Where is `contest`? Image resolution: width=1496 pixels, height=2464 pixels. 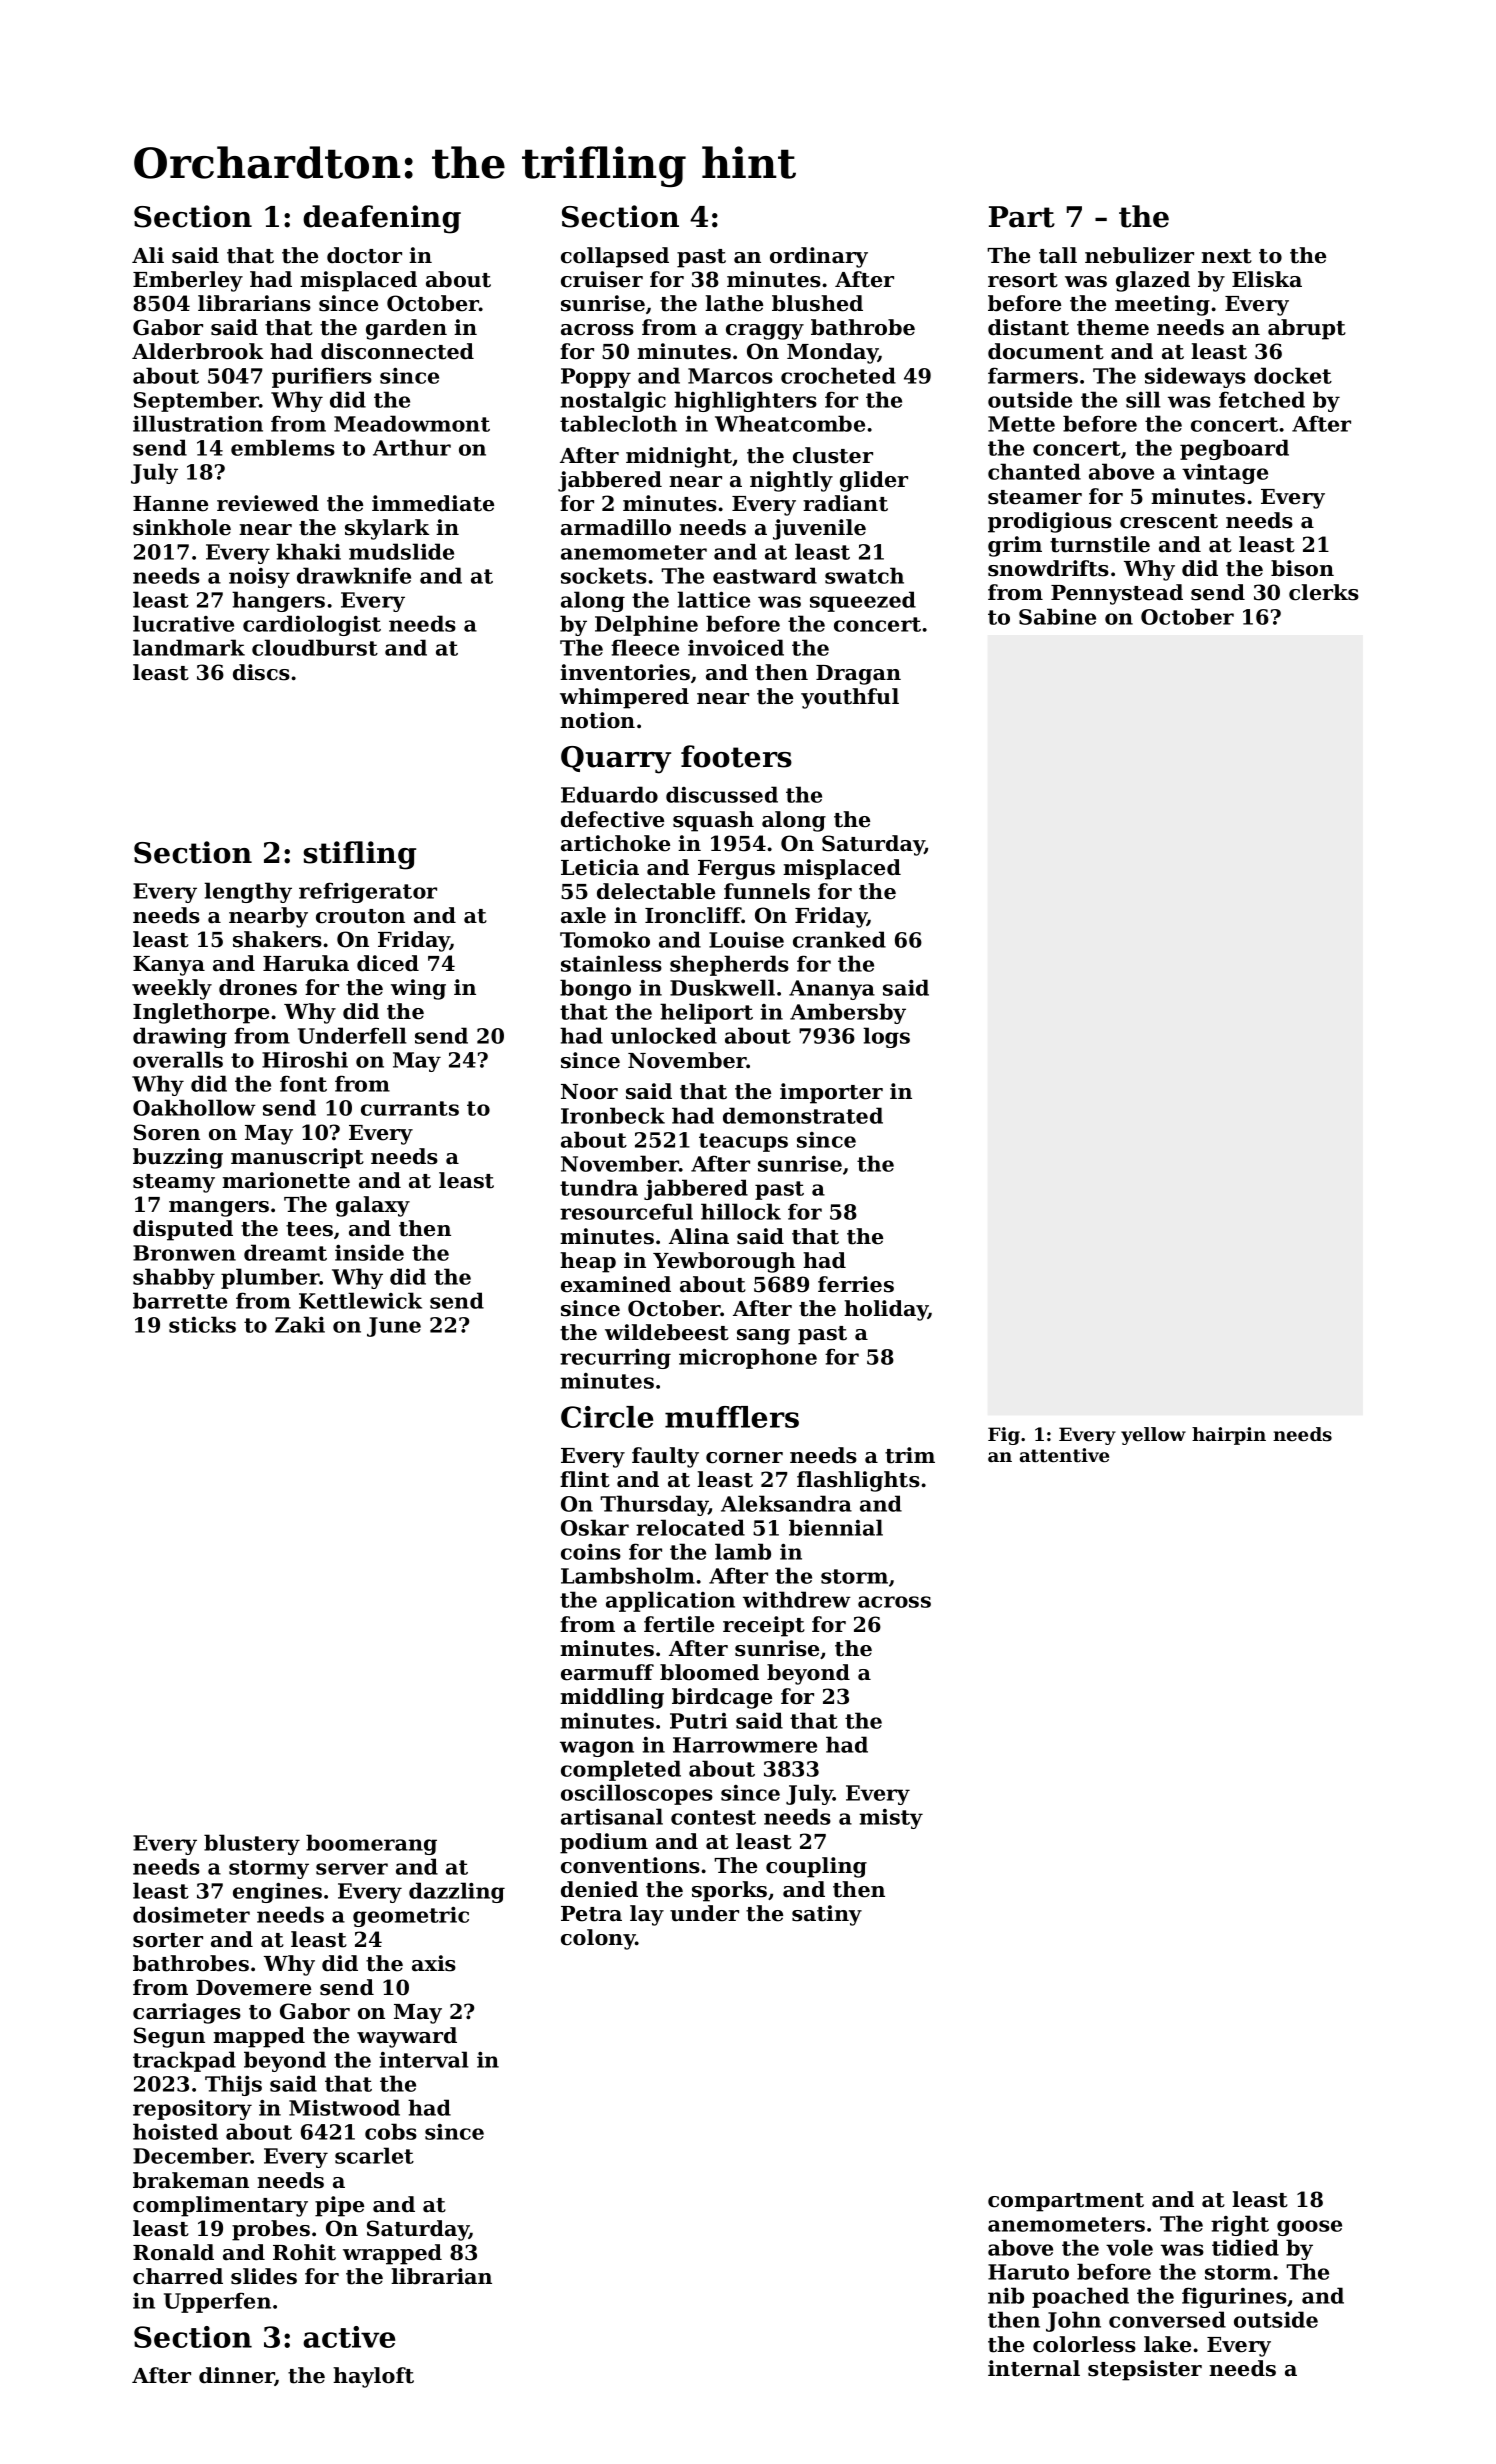
contest is located at coordinates (713, 1817).
